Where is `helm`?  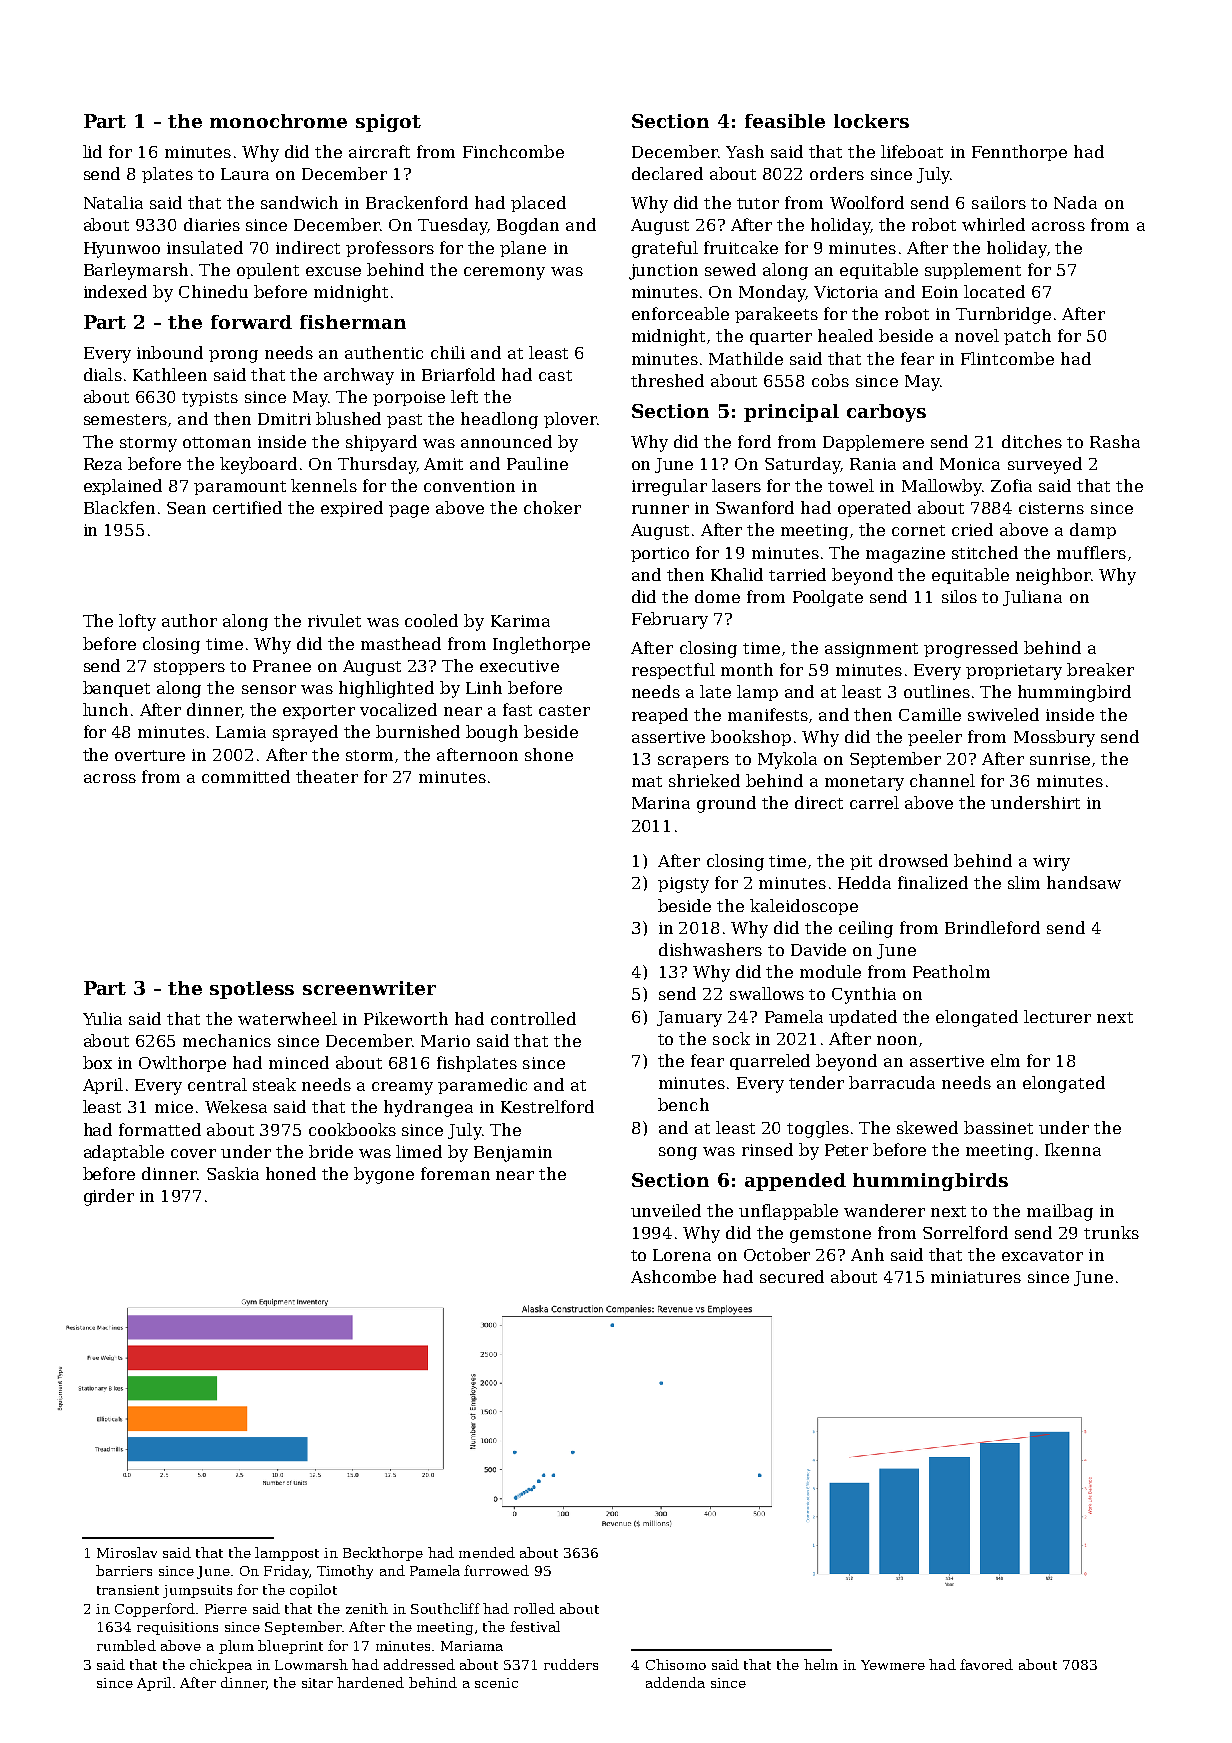
helm is located at coordinates (821, 1664).
